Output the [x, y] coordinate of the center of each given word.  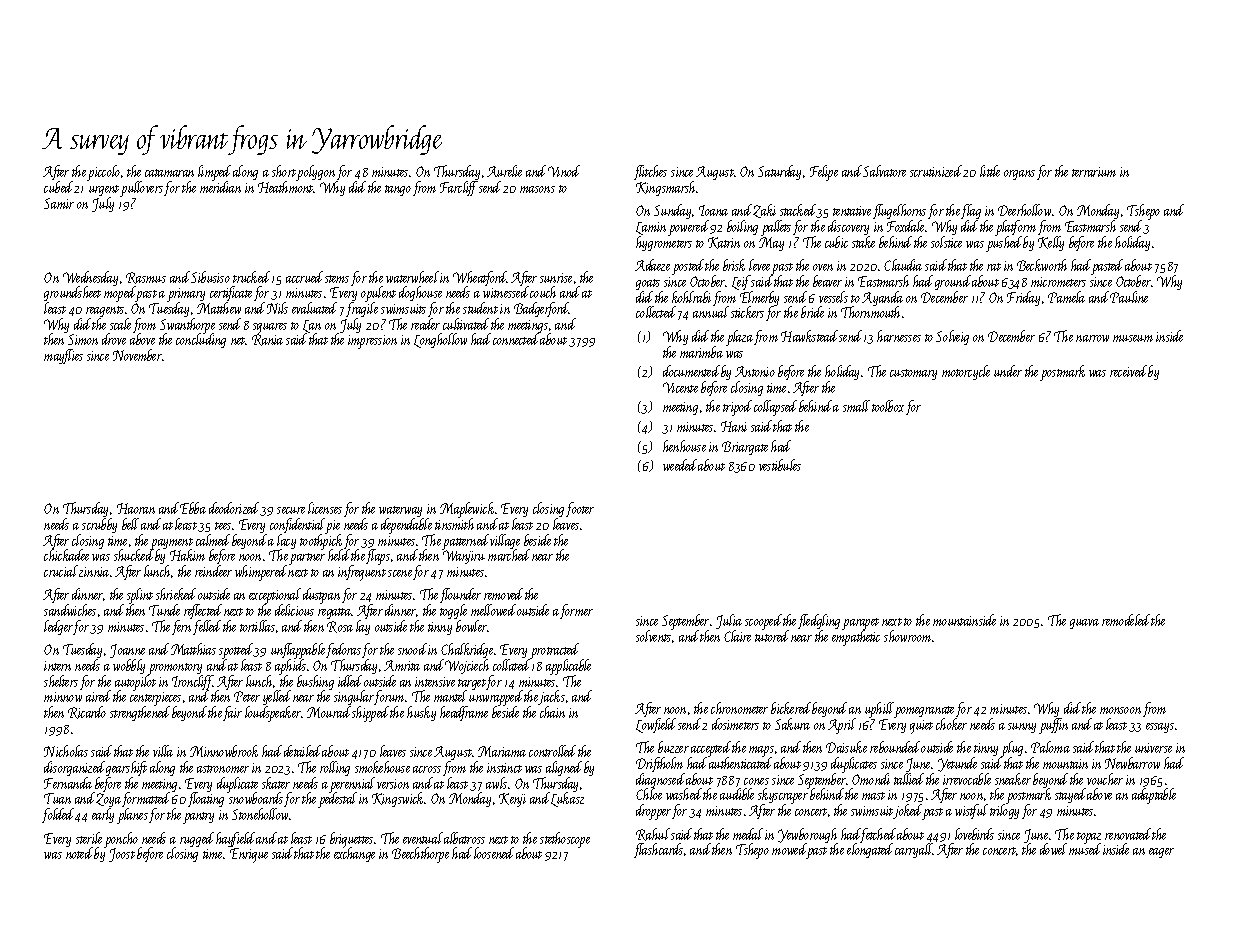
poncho [121, 840]
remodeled [1126, 620]
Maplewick [467, 510]
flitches [650, 172]
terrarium [1094, 172]
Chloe [649, 794]
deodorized [234, 508]
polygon [316, 173]
